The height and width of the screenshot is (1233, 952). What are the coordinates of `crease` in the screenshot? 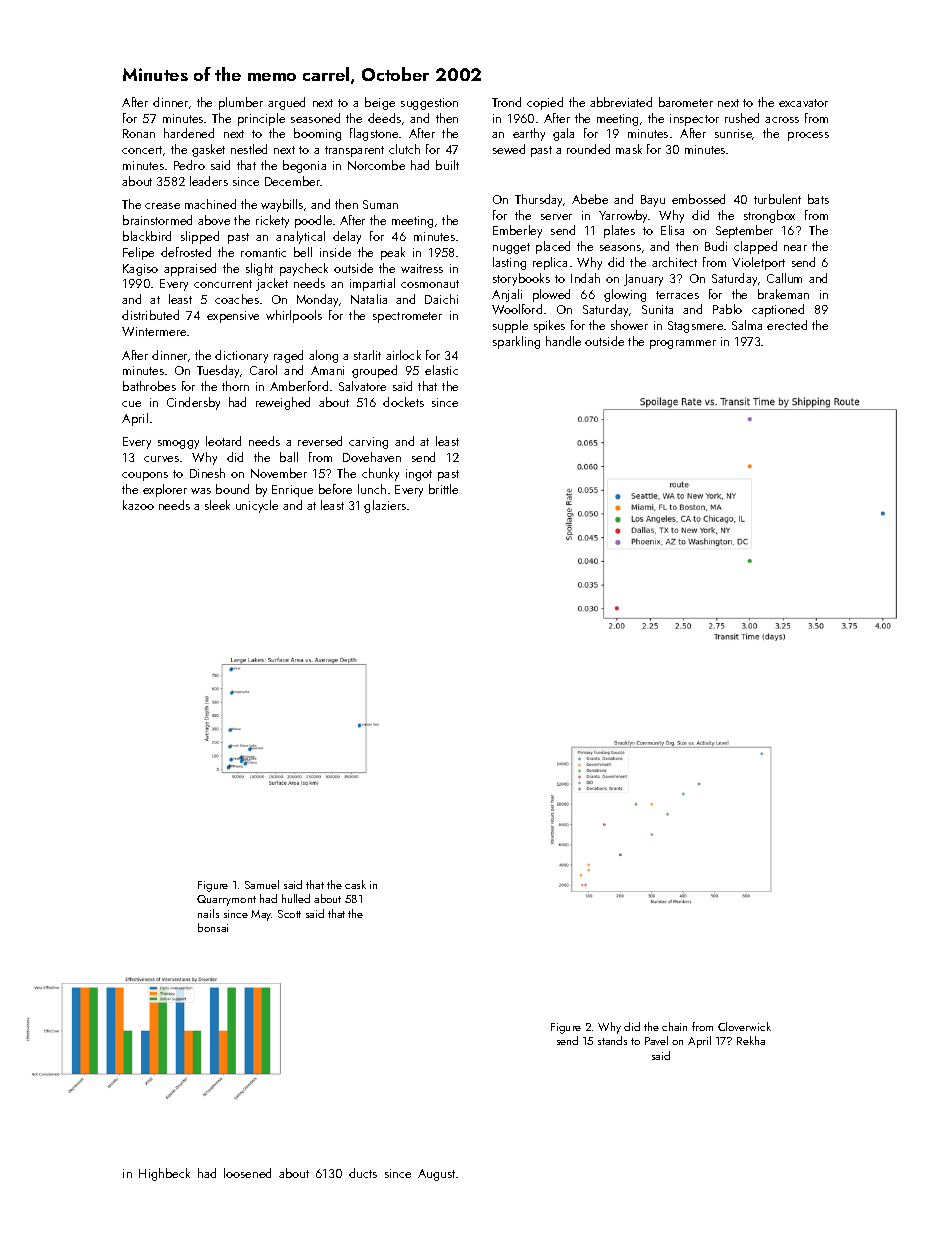 It's located at (162, 206).
